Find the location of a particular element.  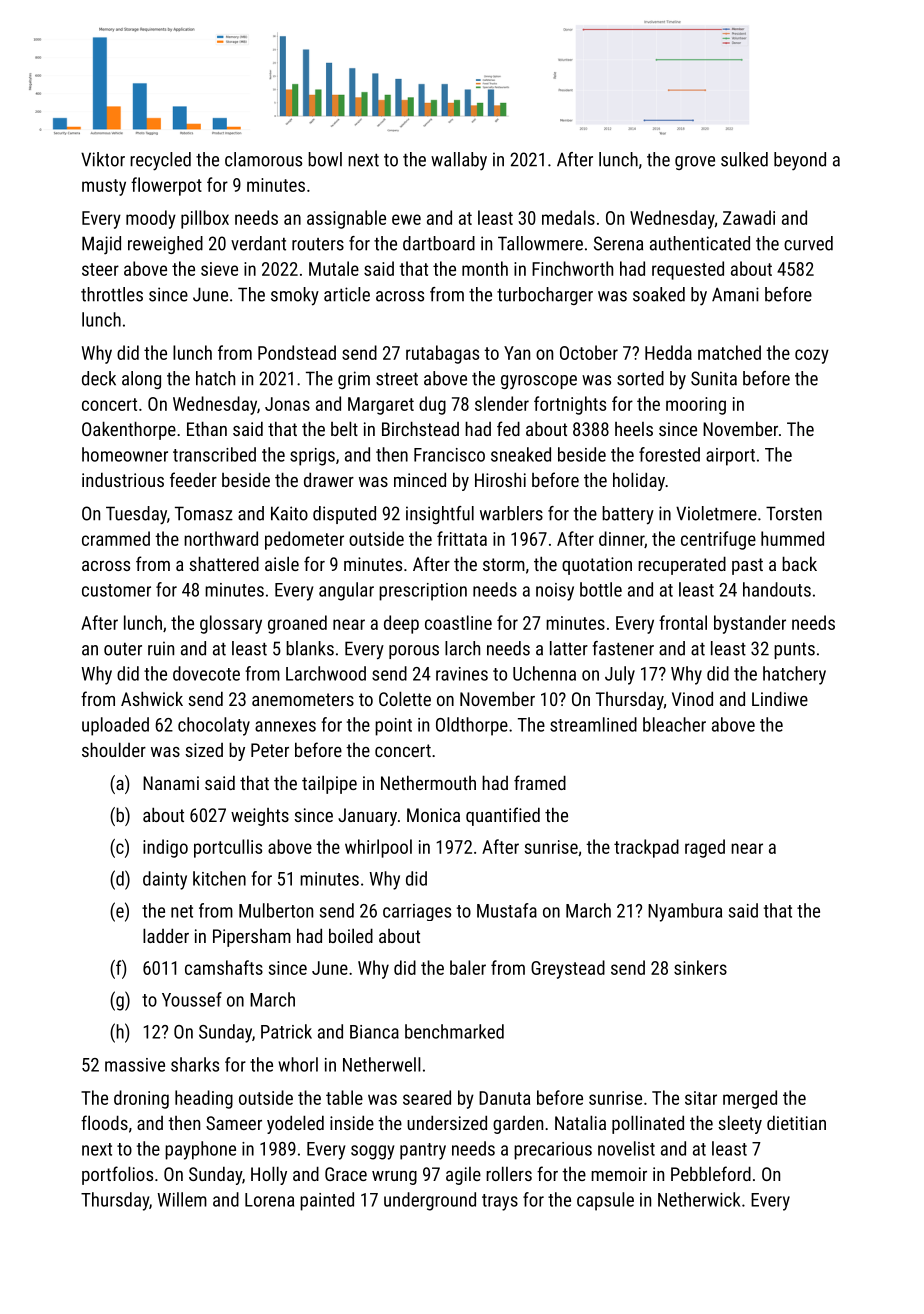

baler is located at coordinates (468, 967).
